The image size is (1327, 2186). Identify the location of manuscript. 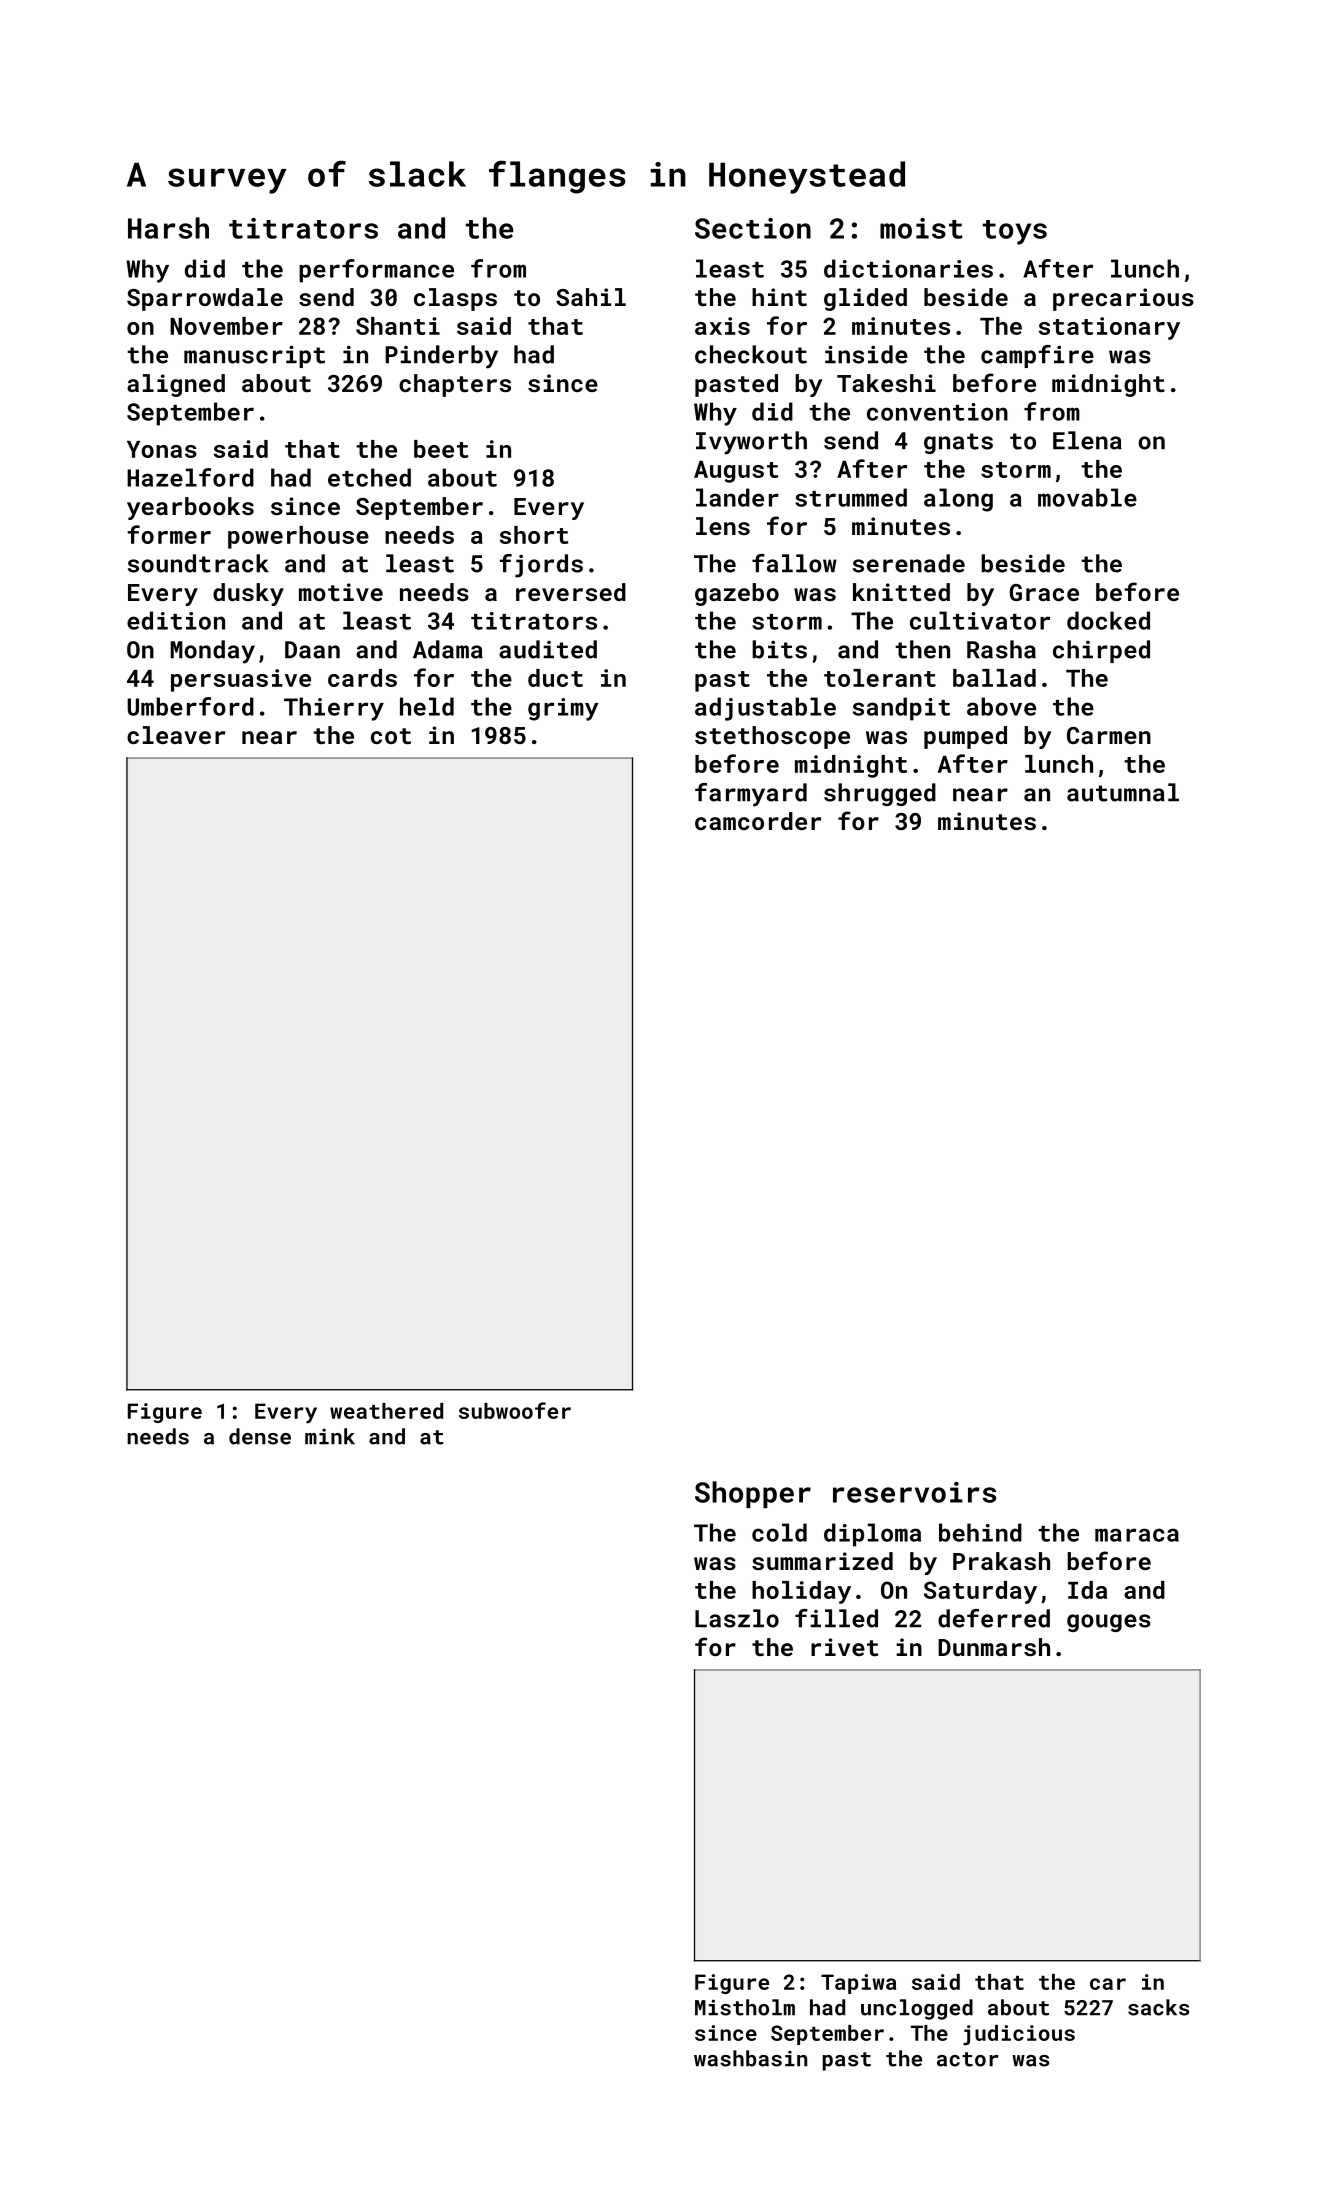
(254, 356).
